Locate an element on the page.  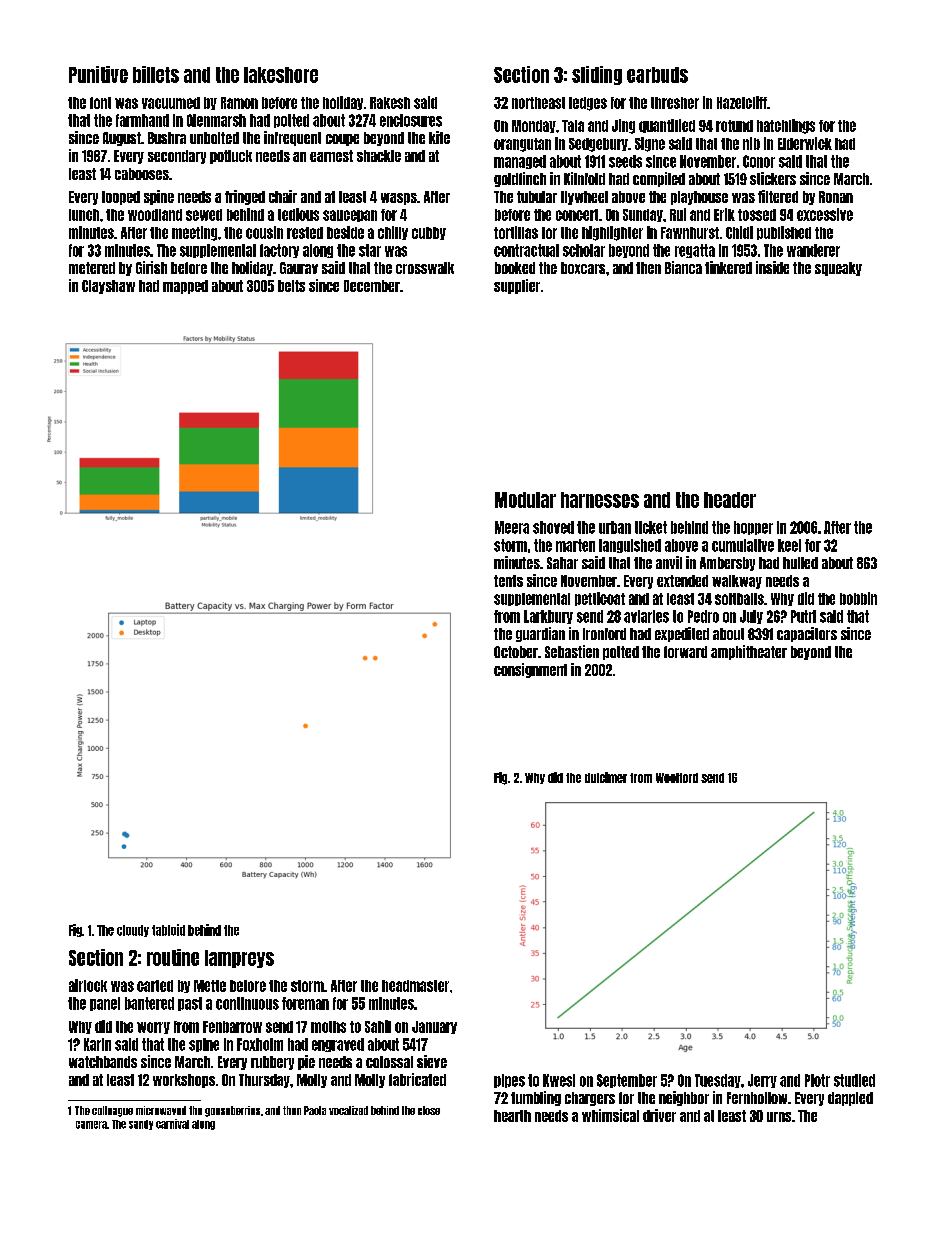
sliding is located at coordinates (597, 75).
